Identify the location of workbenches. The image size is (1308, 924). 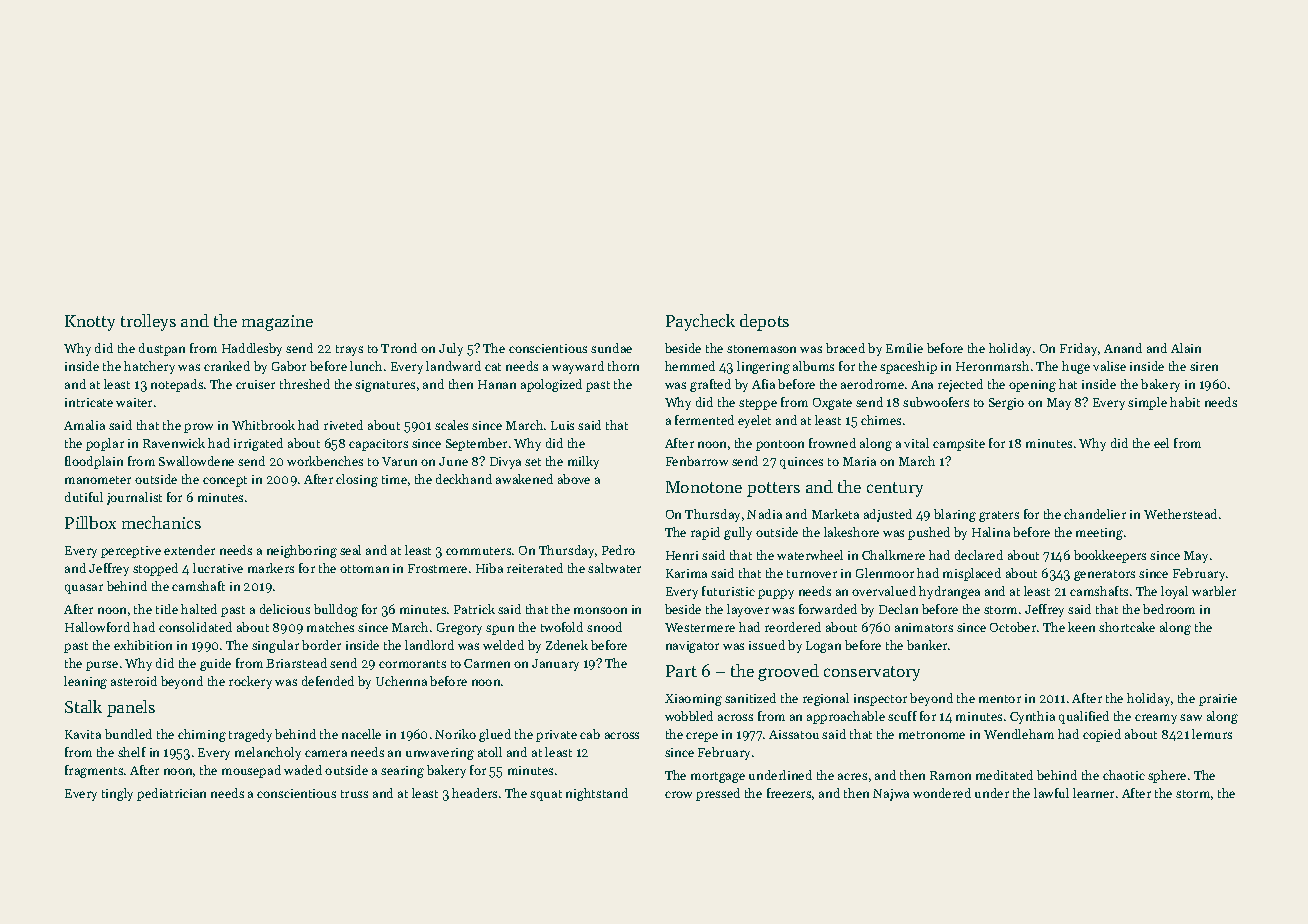
(325, 461).
